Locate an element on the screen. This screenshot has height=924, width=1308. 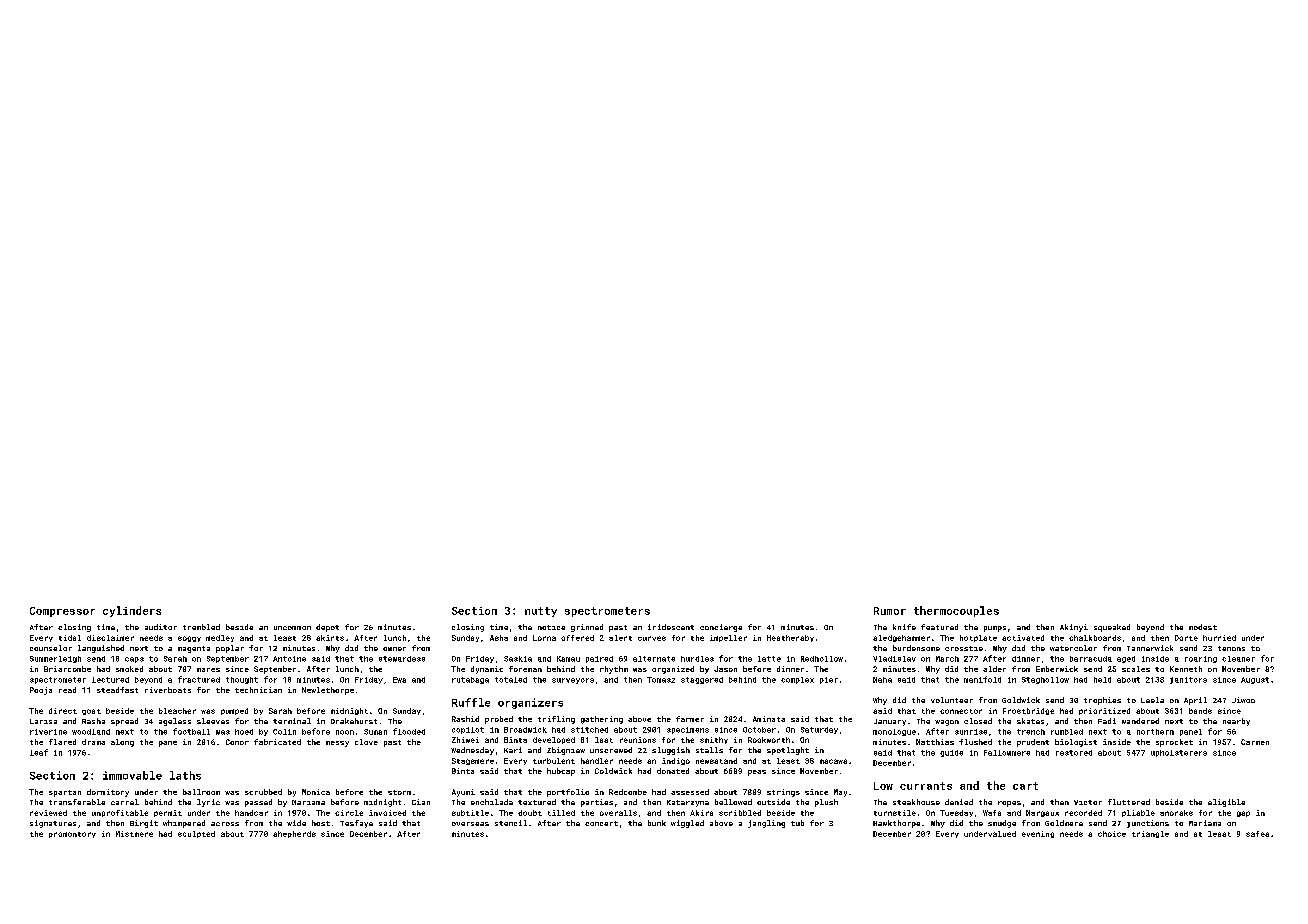
cart is located at coordinates (1025, 786).
